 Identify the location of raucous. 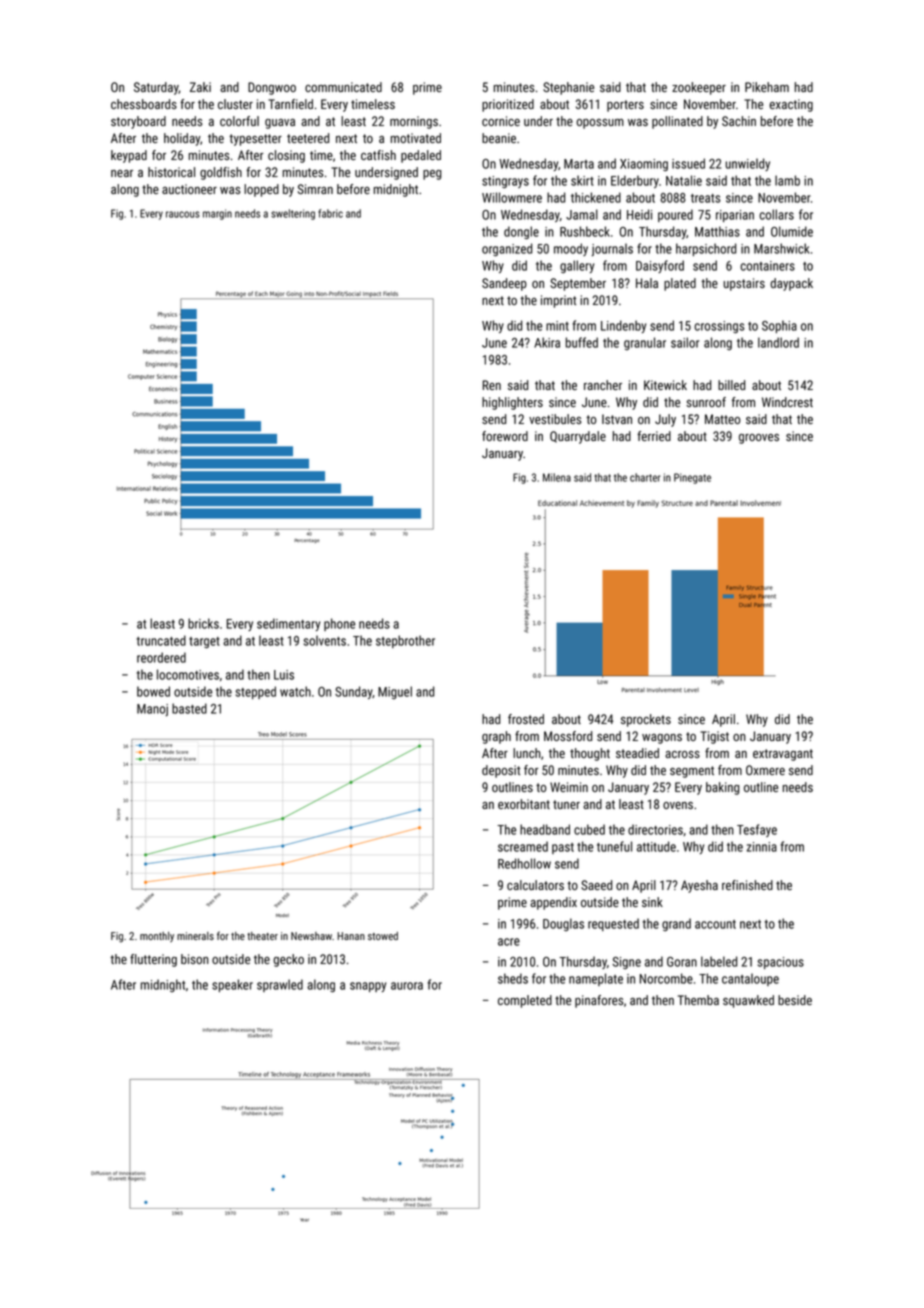
(183, 214).
